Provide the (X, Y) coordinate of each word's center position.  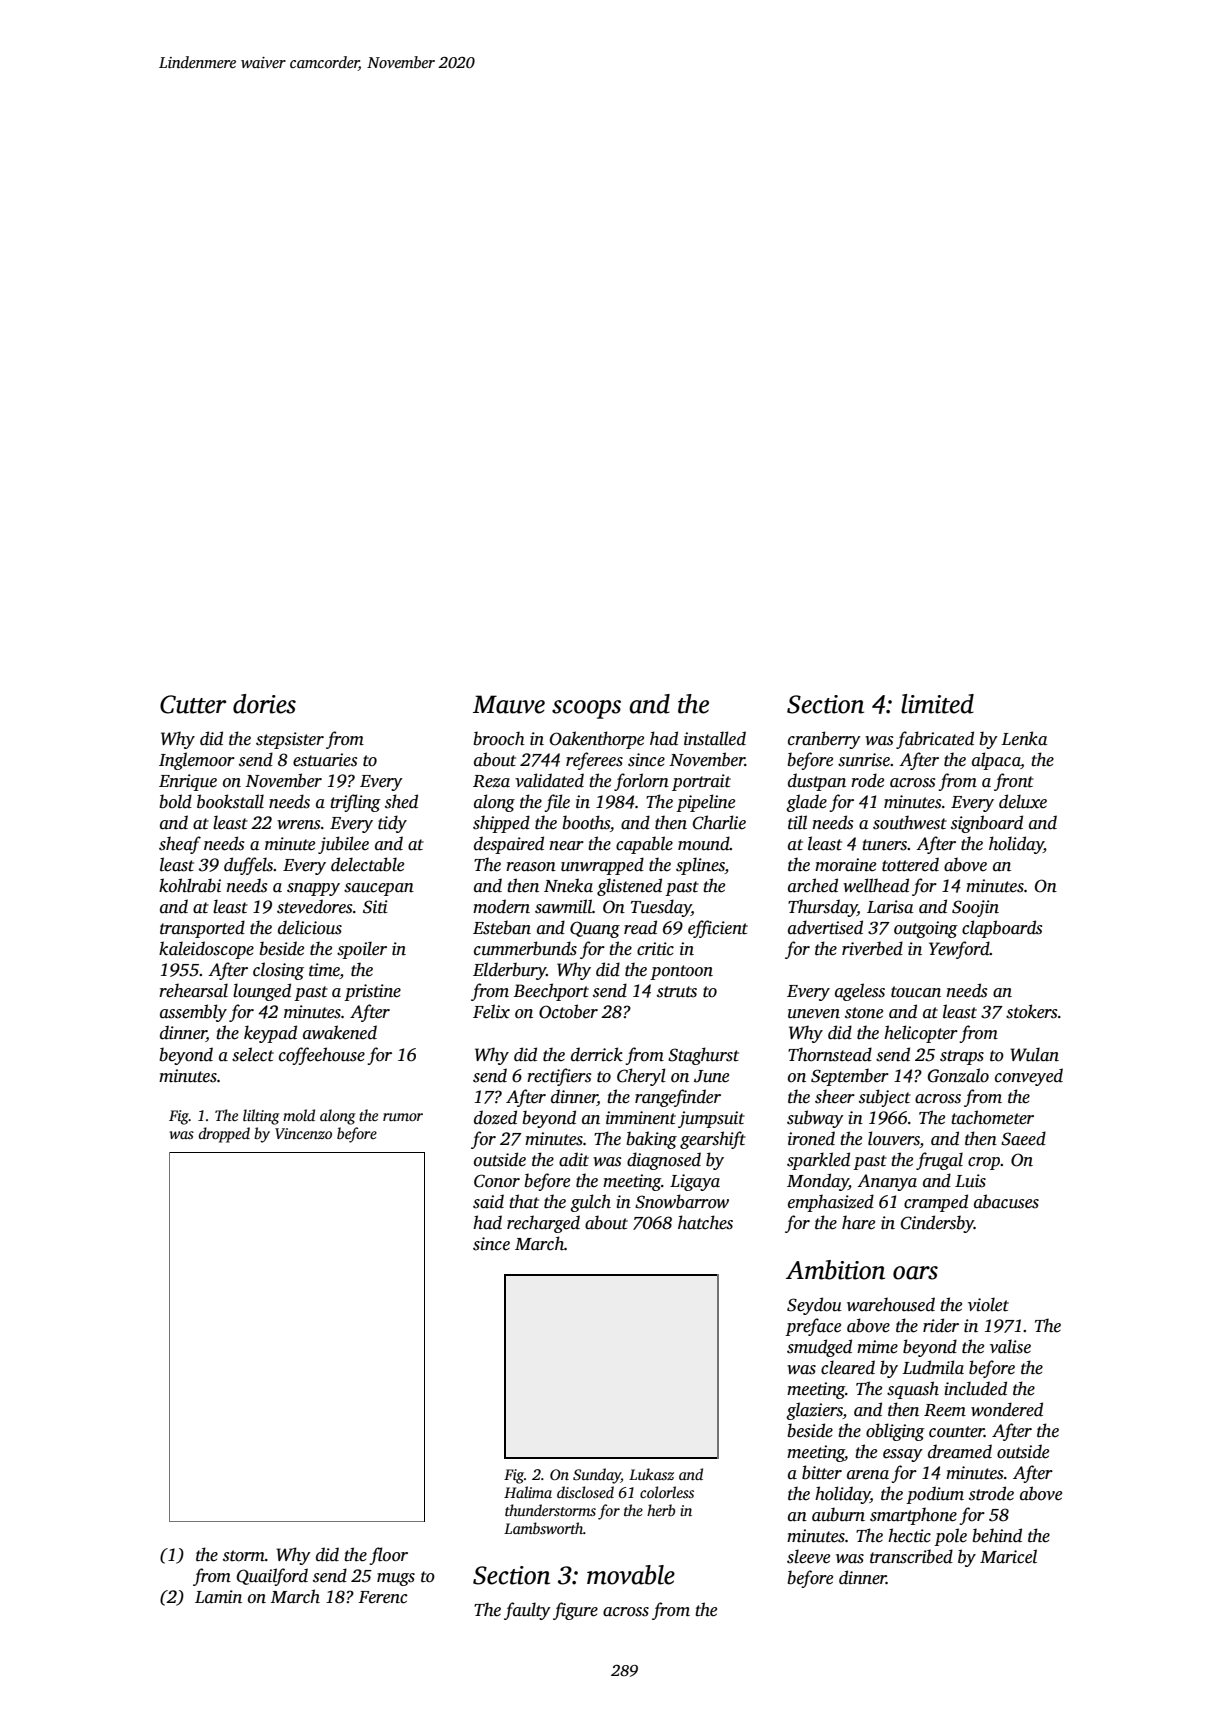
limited (937, 704)
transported (202, 929)
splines (700, 866)
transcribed (911, 1556)
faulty (527, 1611)
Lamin (218, 1597)
